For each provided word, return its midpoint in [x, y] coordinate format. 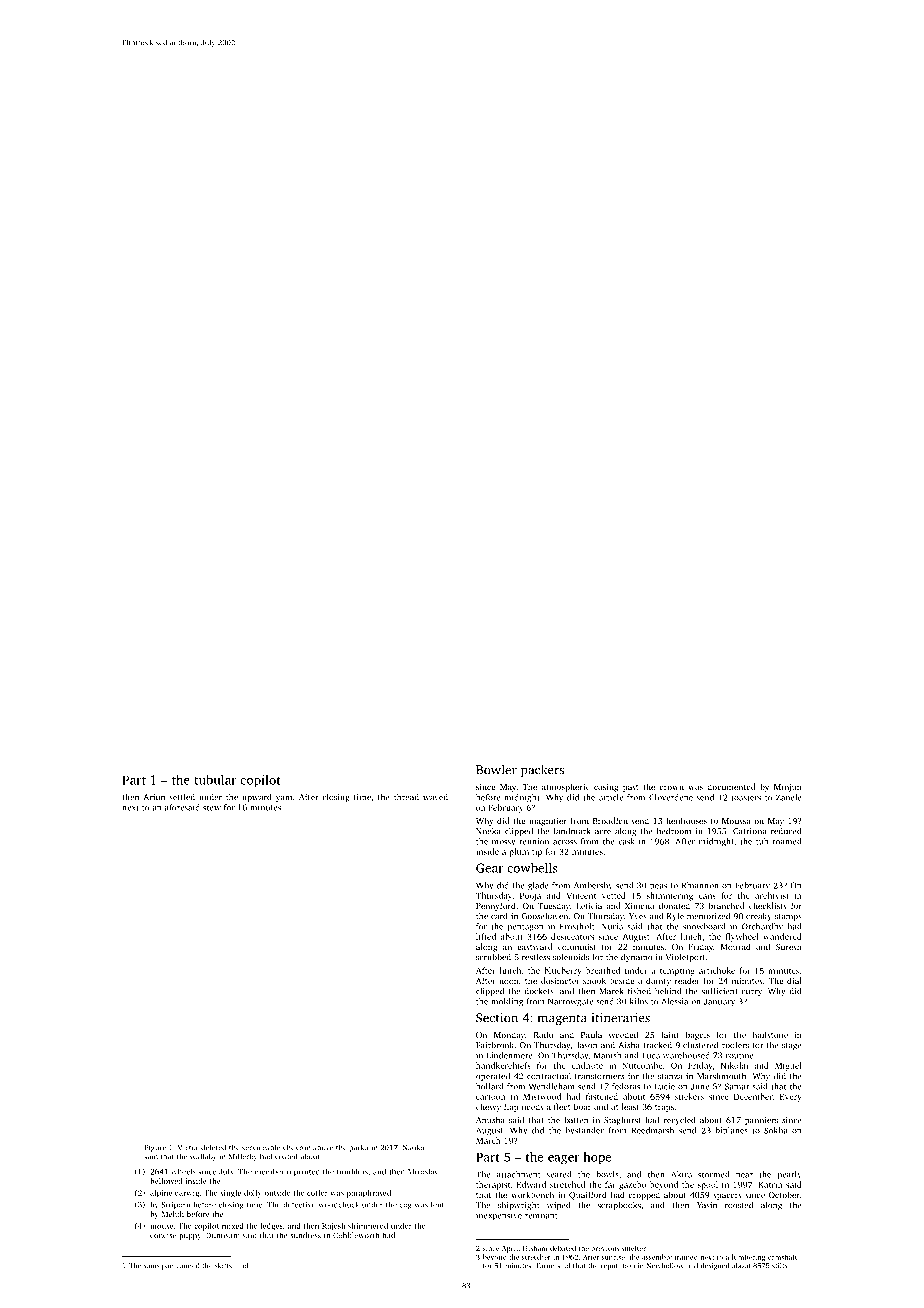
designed [715, 1266]
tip [537, 852]
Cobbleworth [356, 1235]
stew [212, 808]
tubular [215, 780]
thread [406, 797]
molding [507, 1002]
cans [707, 896]
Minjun [788, 788]
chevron [297, 1147]
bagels [698, 1035]
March [488, 1140]
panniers [761, 1121]
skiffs [223, 1266]
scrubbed [493, 957]
